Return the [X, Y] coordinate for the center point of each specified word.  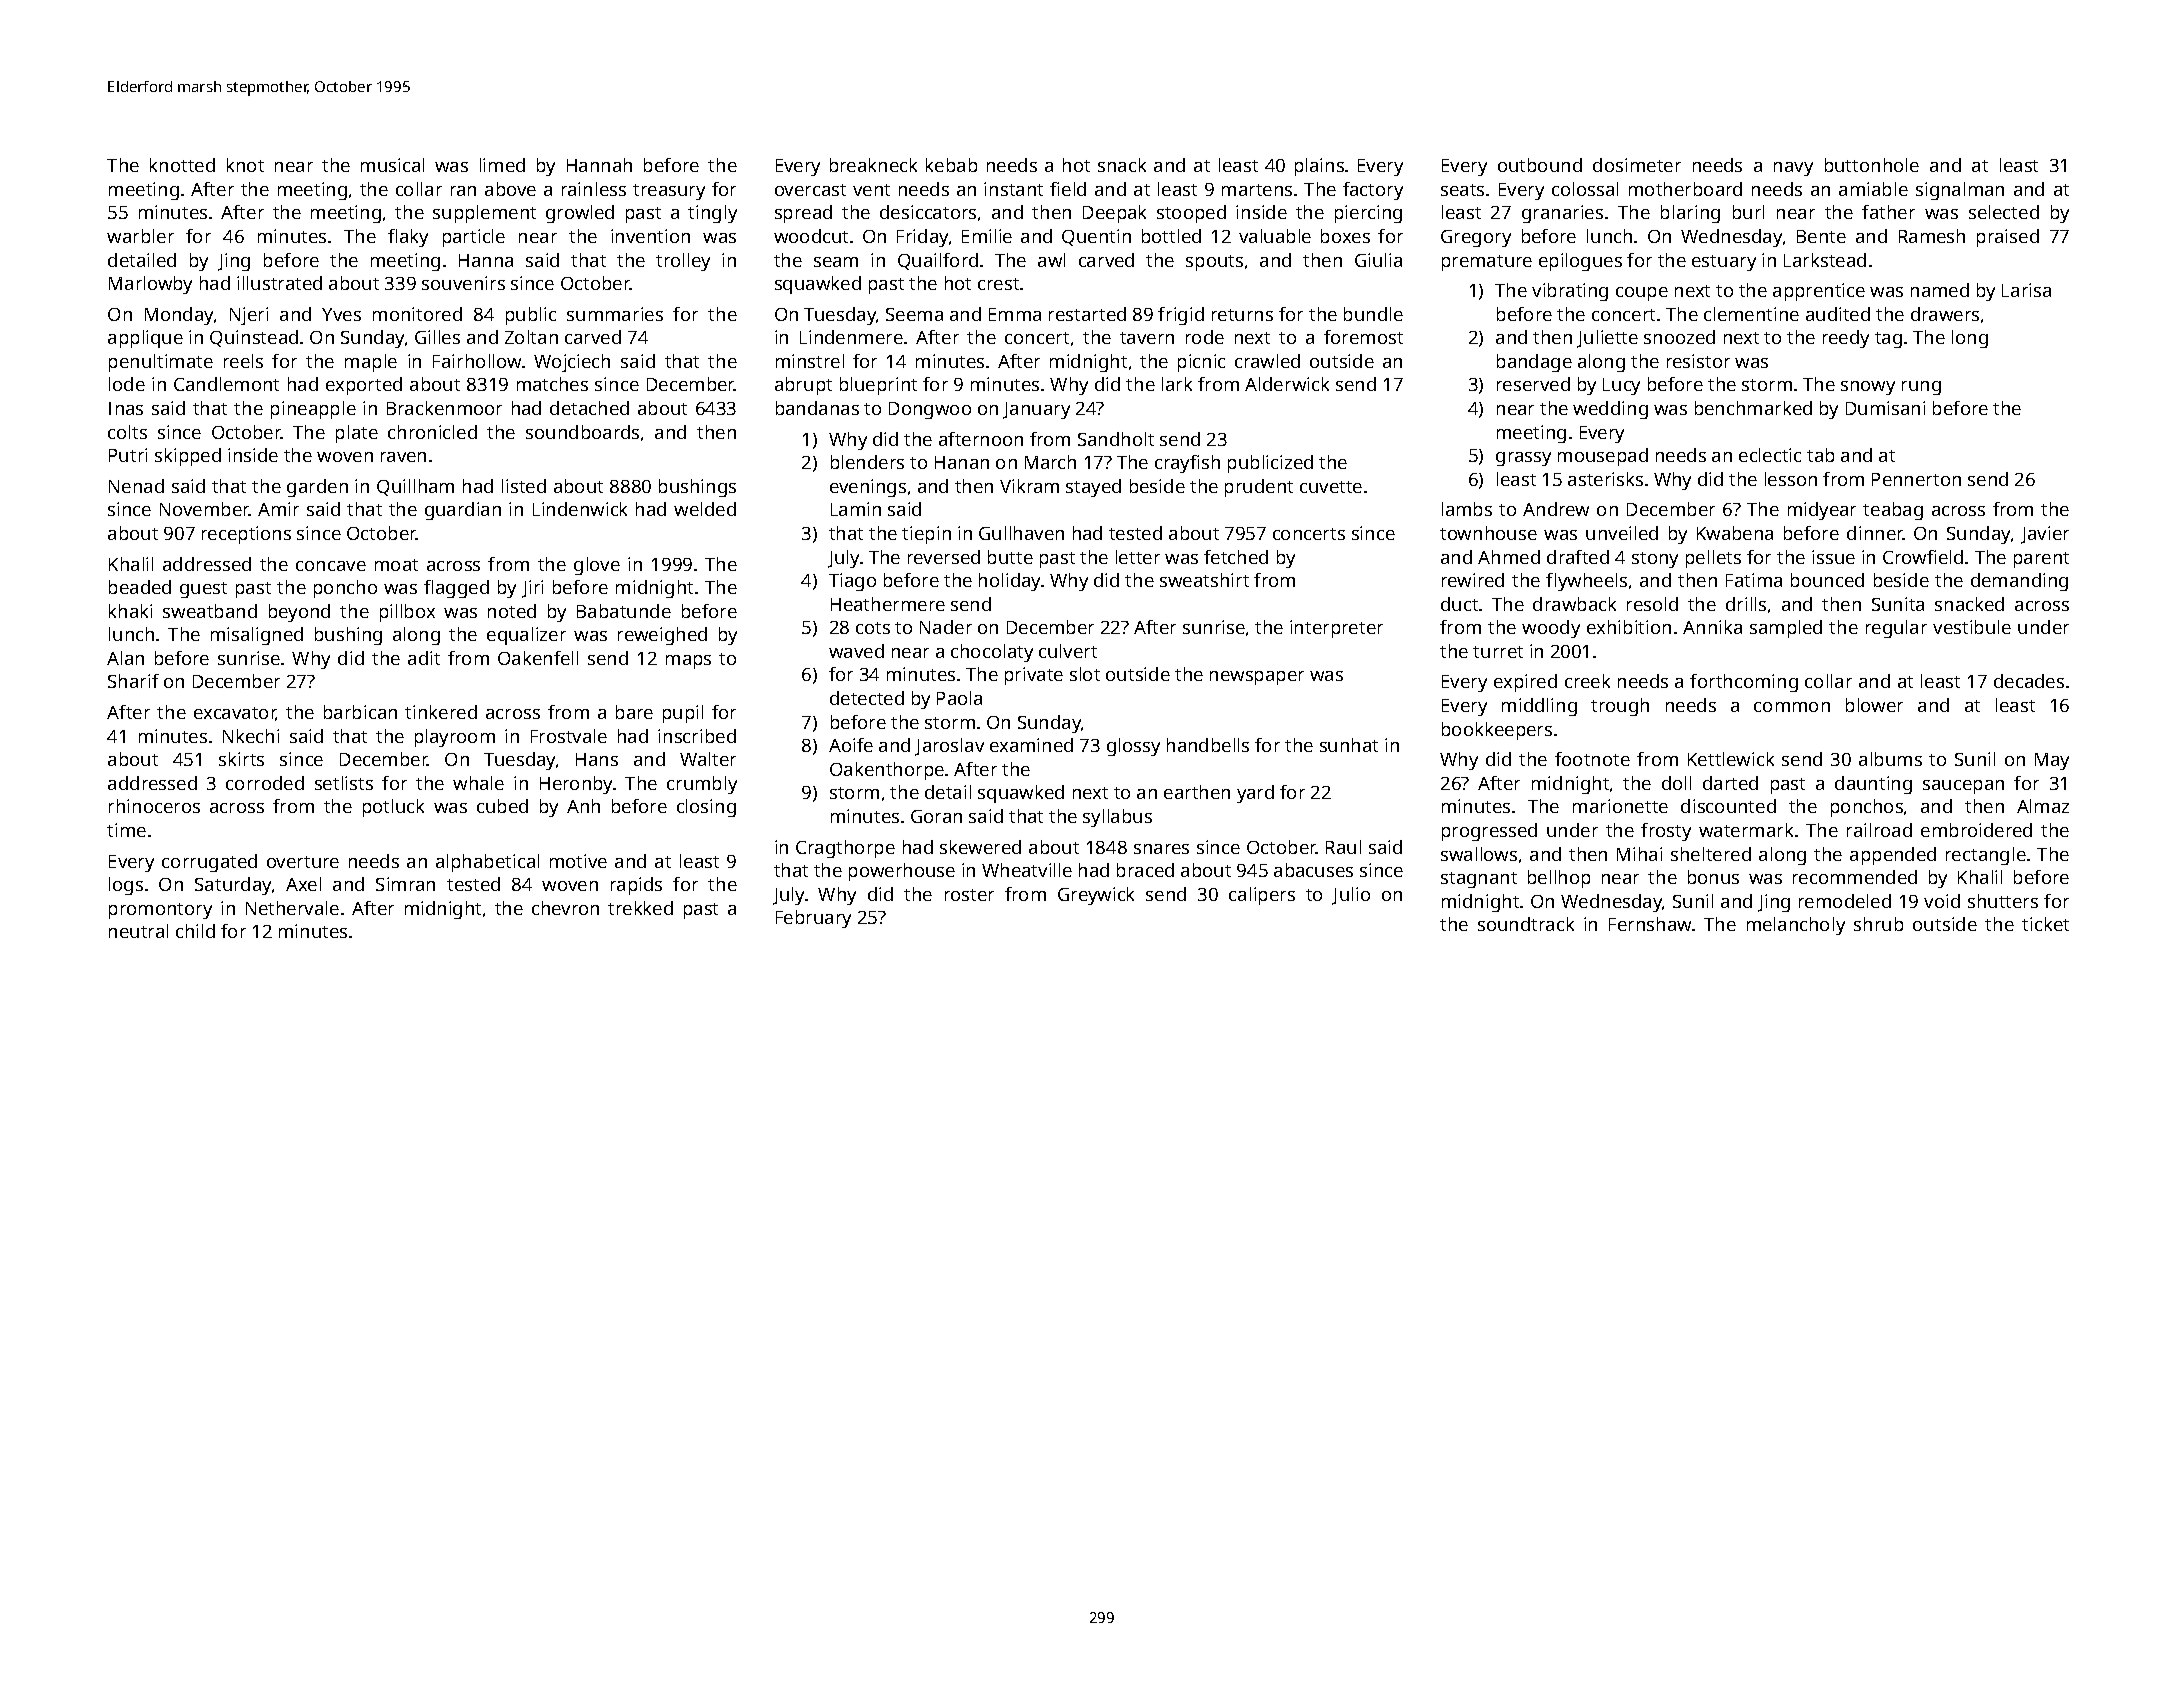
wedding [1610, 410]
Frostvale [569, 736]
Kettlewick [1731, 759]
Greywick [1096, 896]
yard [1255, 794]
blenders [867, 462]
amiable [1873, 189]
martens [1257, 190]
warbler [140, 236]
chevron [565, 908]
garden [317, 488]
